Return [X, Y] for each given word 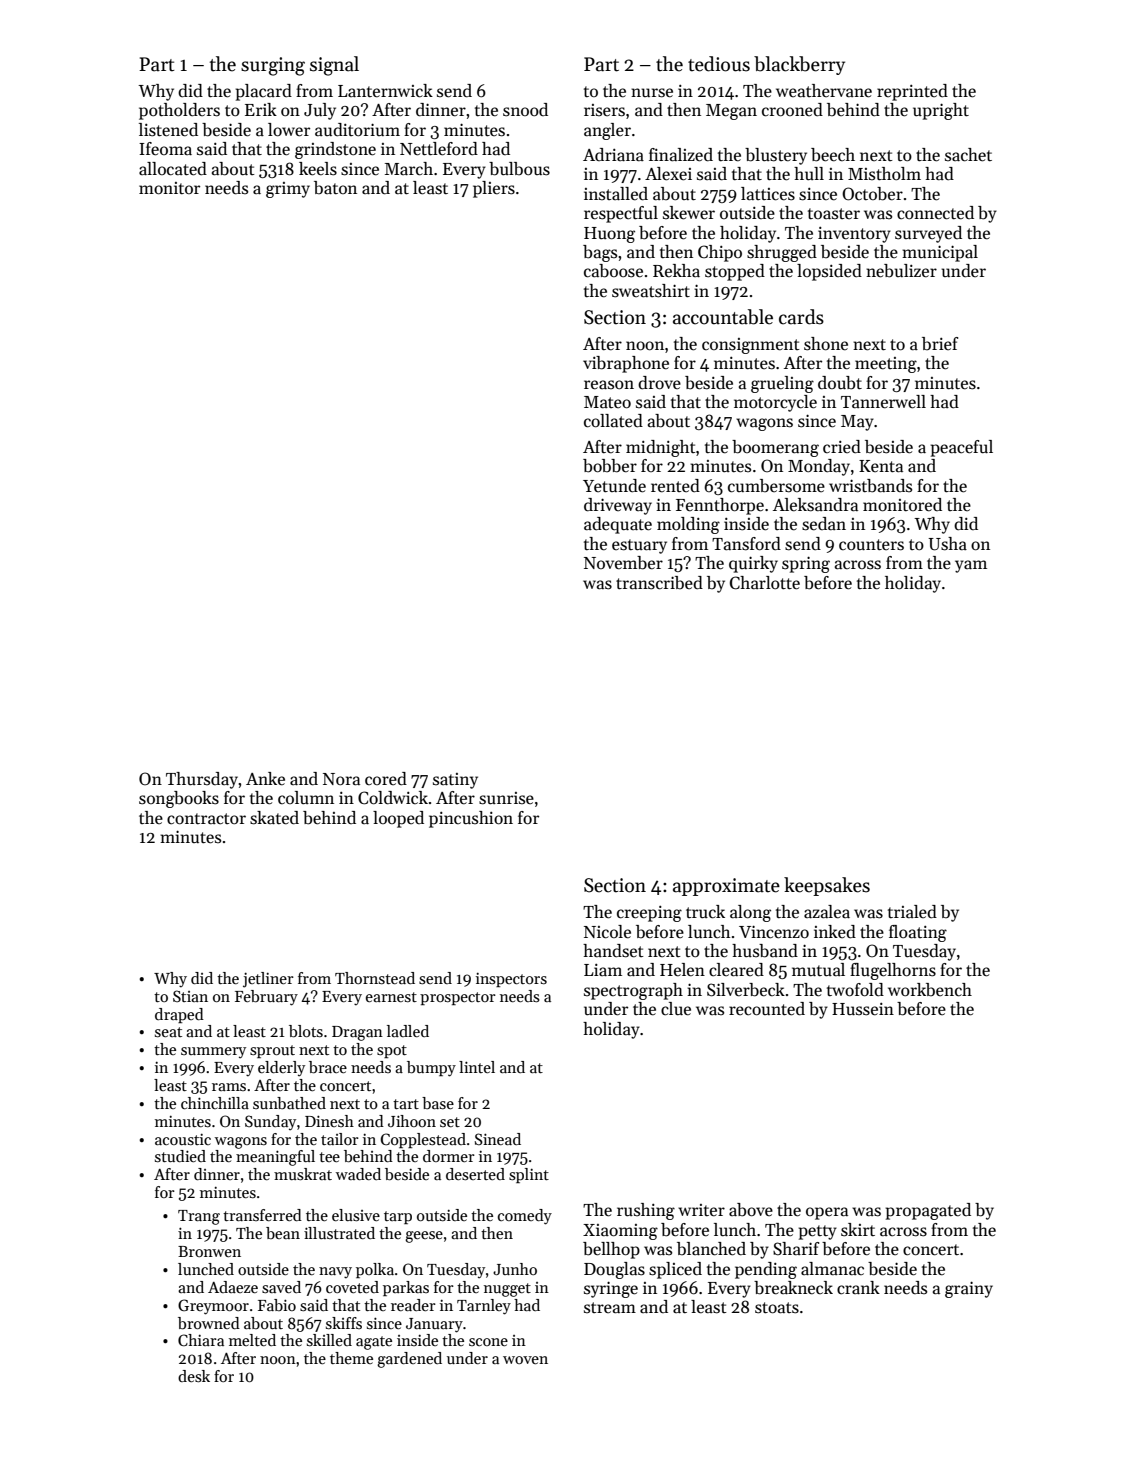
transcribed [659, 583]
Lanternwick [385, 91]
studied [180, 1156]
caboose [613, 271]
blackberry [799, 65]
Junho [515, 1269]
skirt [858, 1230]
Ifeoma [165, 149]
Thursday [202, 780]
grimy [288, 190]
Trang [199, 1217]
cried [842, 447]
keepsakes [827, 886]
